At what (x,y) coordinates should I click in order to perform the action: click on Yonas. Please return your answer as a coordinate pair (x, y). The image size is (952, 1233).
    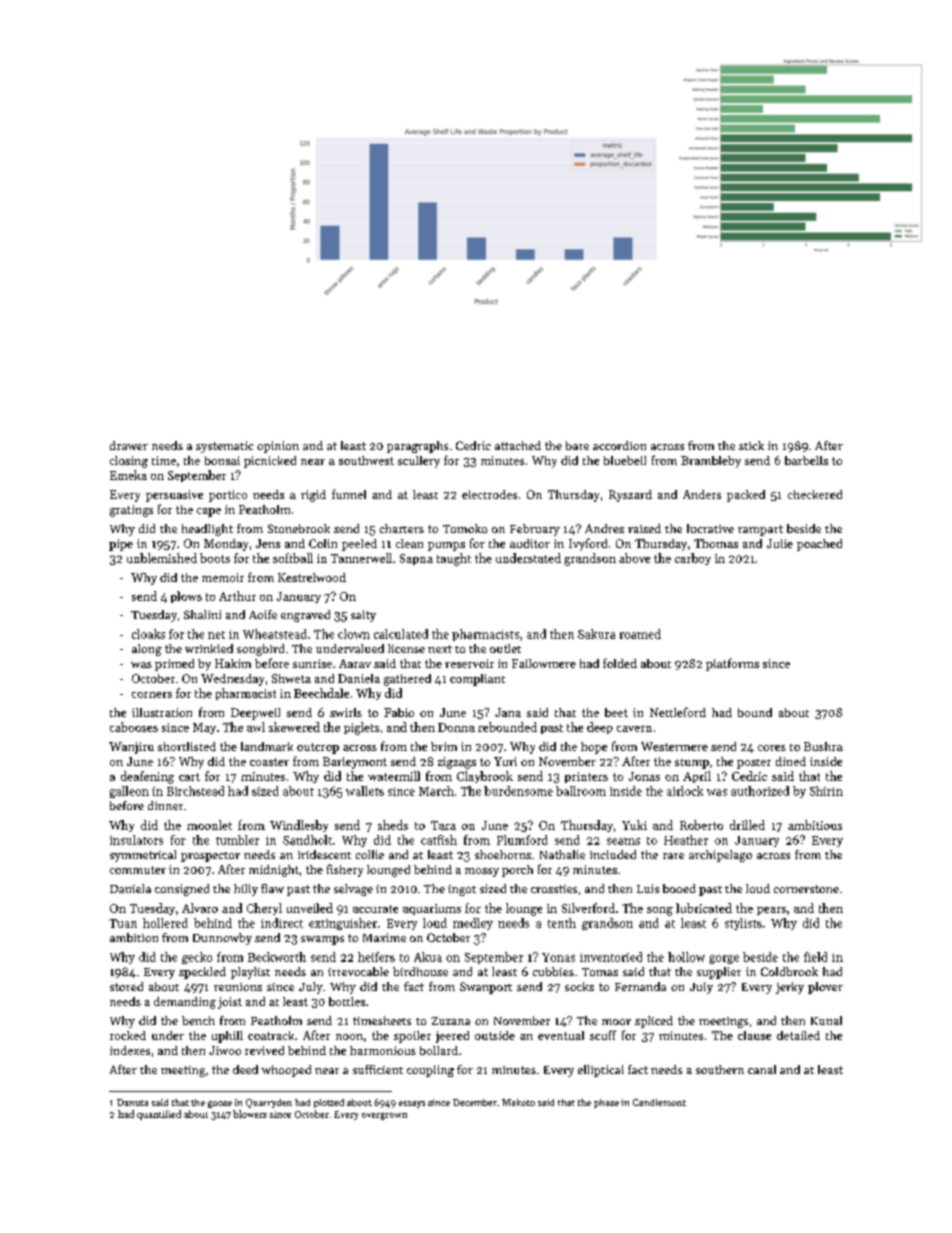
    Looking at the image, I should click on (558, 957).
